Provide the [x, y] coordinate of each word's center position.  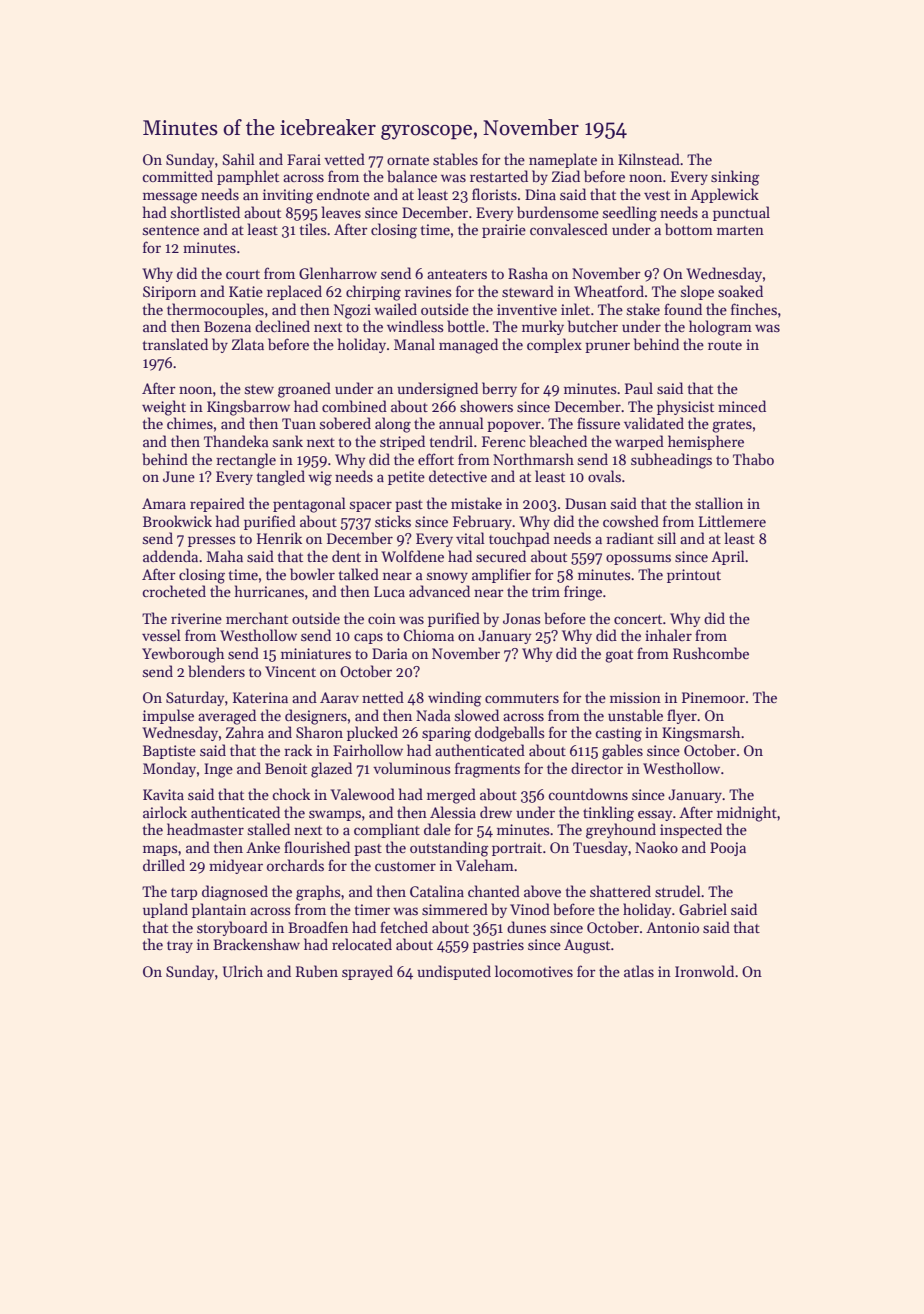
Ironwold [704, 971]
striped [402, 442]
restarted [499, 176]
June [179, 476]
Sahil [239, 159]
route [725, 345]
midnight [747, 814]
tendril [451, 441]
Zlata [248, 344]
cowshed [631, 521]
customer [405, 866]
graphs [318, 893]
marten [740, 230]
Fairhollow [368, 750]
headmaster [205, 829]
